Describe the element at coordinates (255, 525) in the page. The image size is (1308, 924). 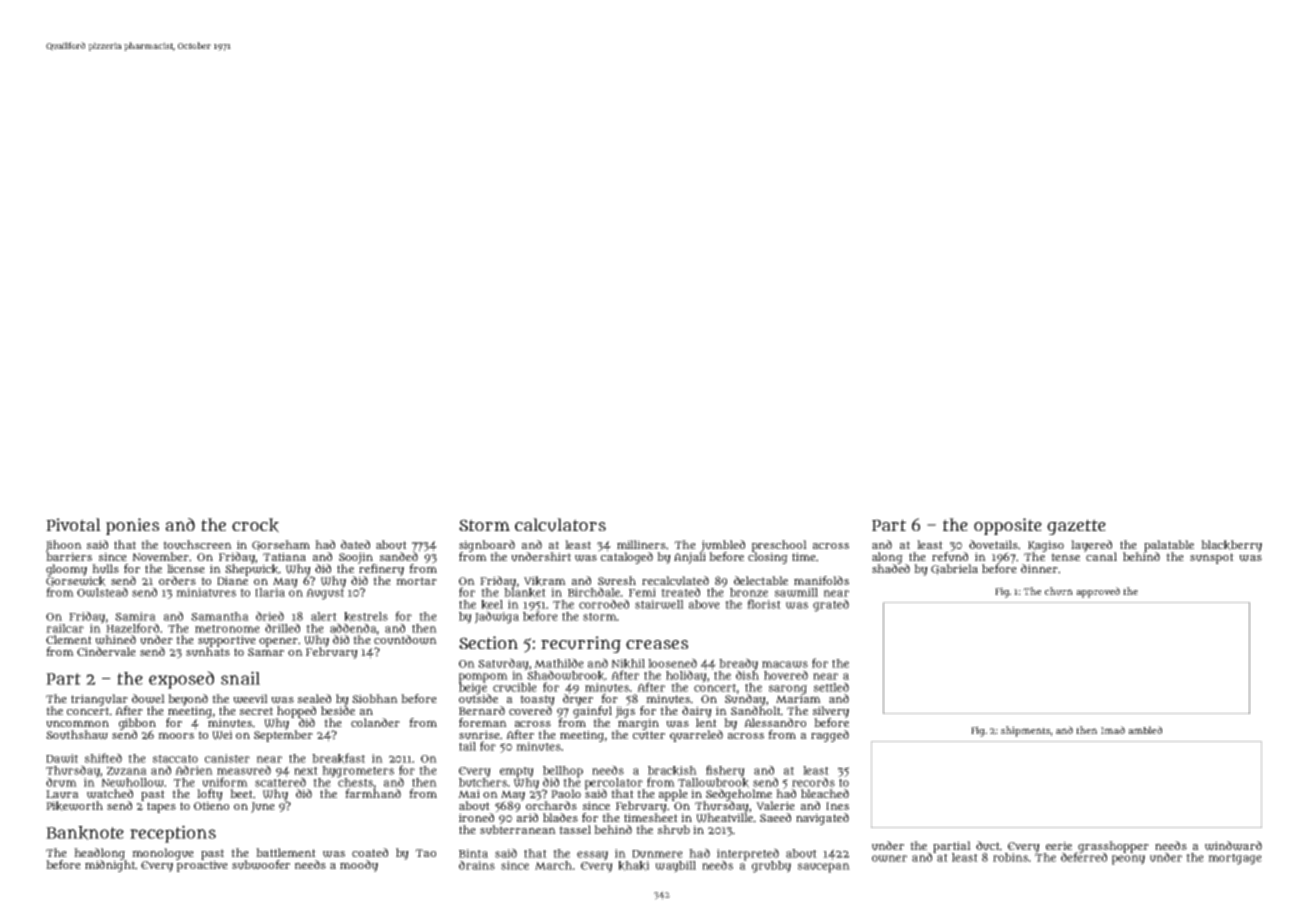
I see `crock` at that location.
